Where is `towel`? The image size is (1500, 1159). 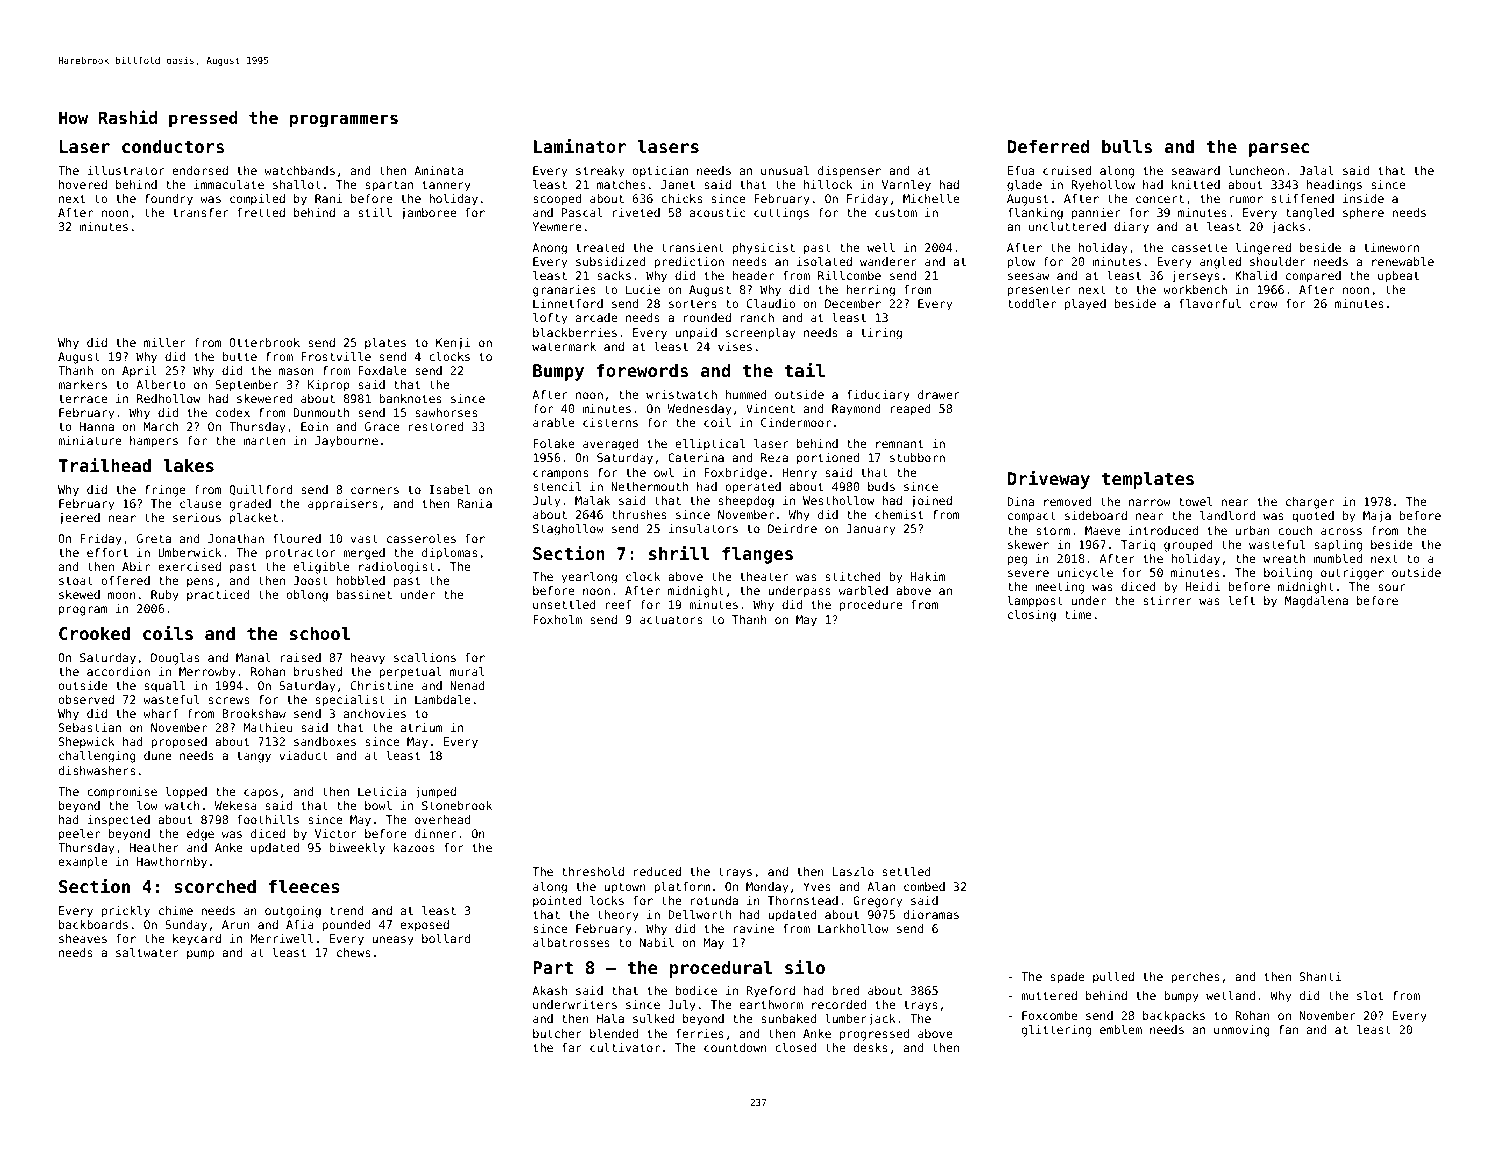 towel is located at coordinates (1195, 501).
